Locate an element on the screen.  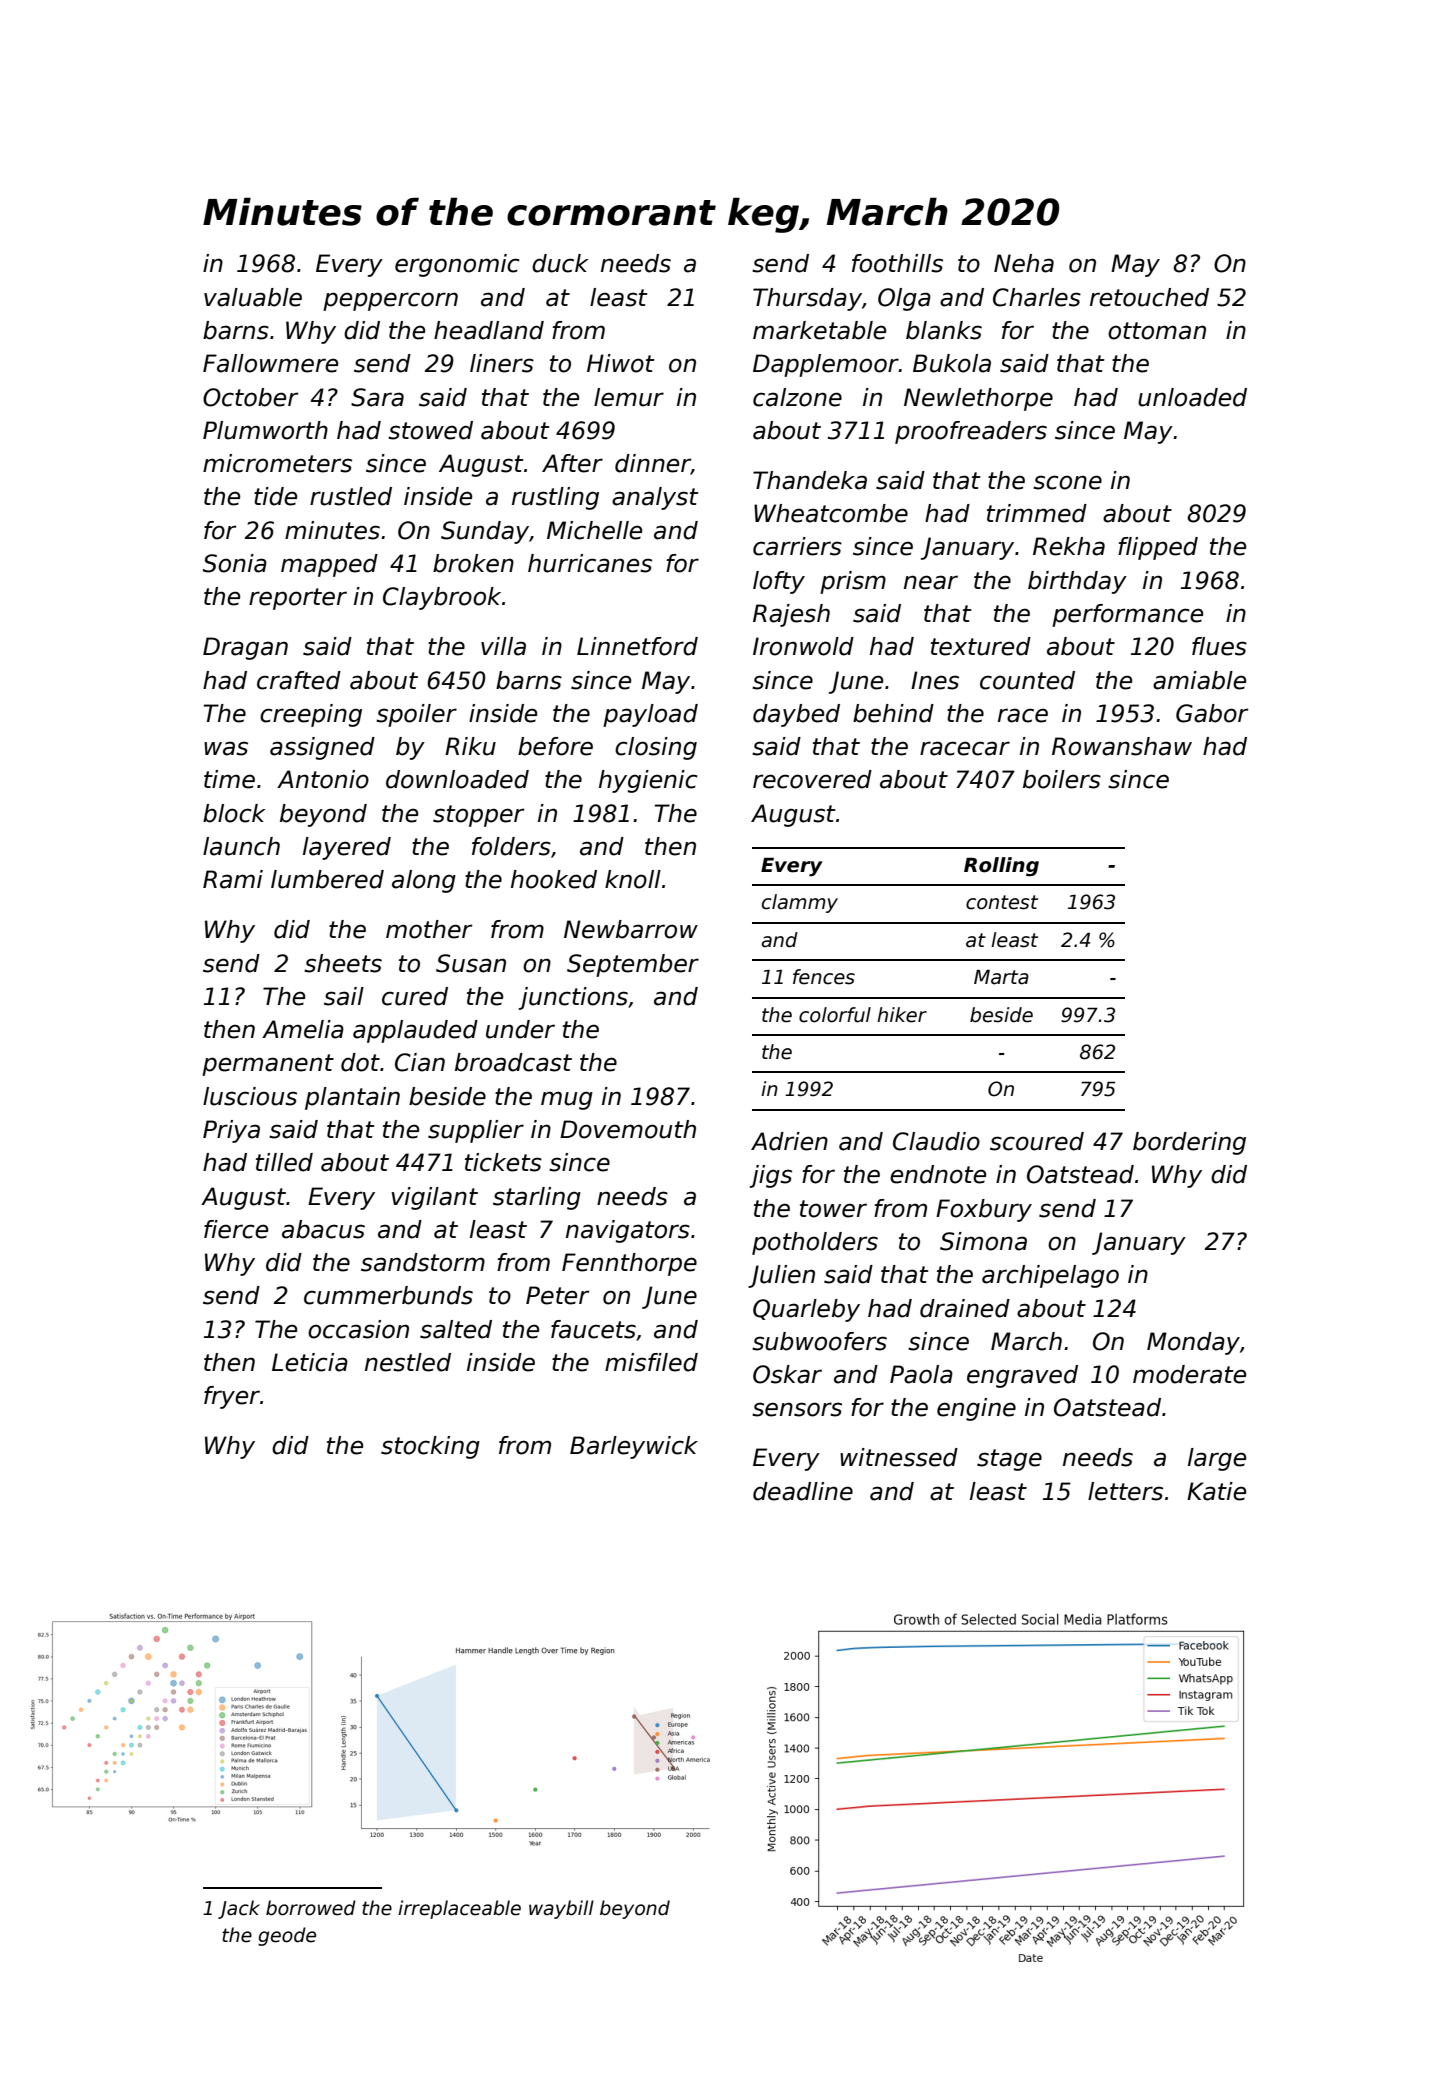
witnessed is located at coordinates (899, 1457).
